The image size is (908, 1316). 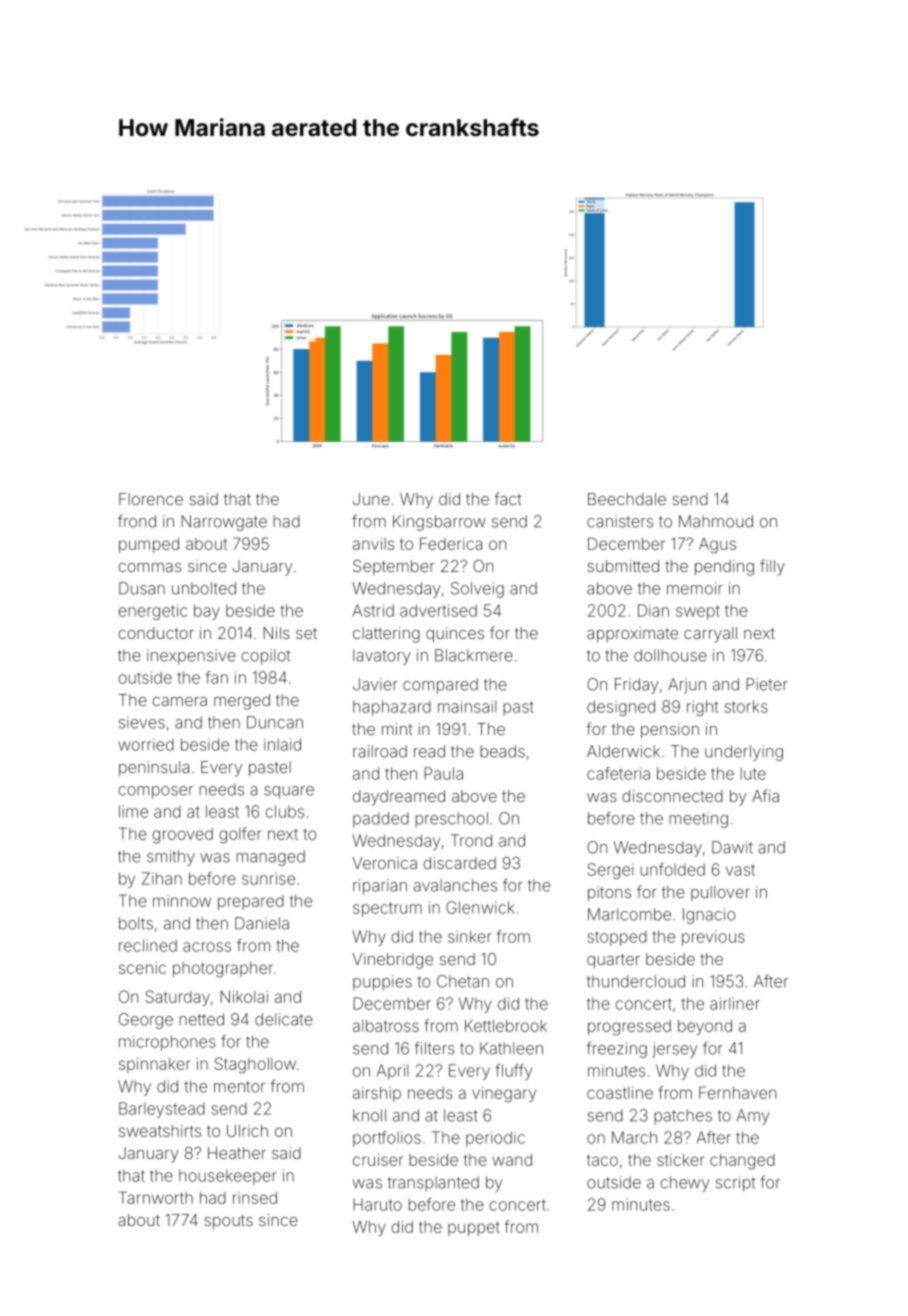 What do you see at coordinates (623, 566) in the screenshot?
I see `submitted` at bounding box center [623, 566].
